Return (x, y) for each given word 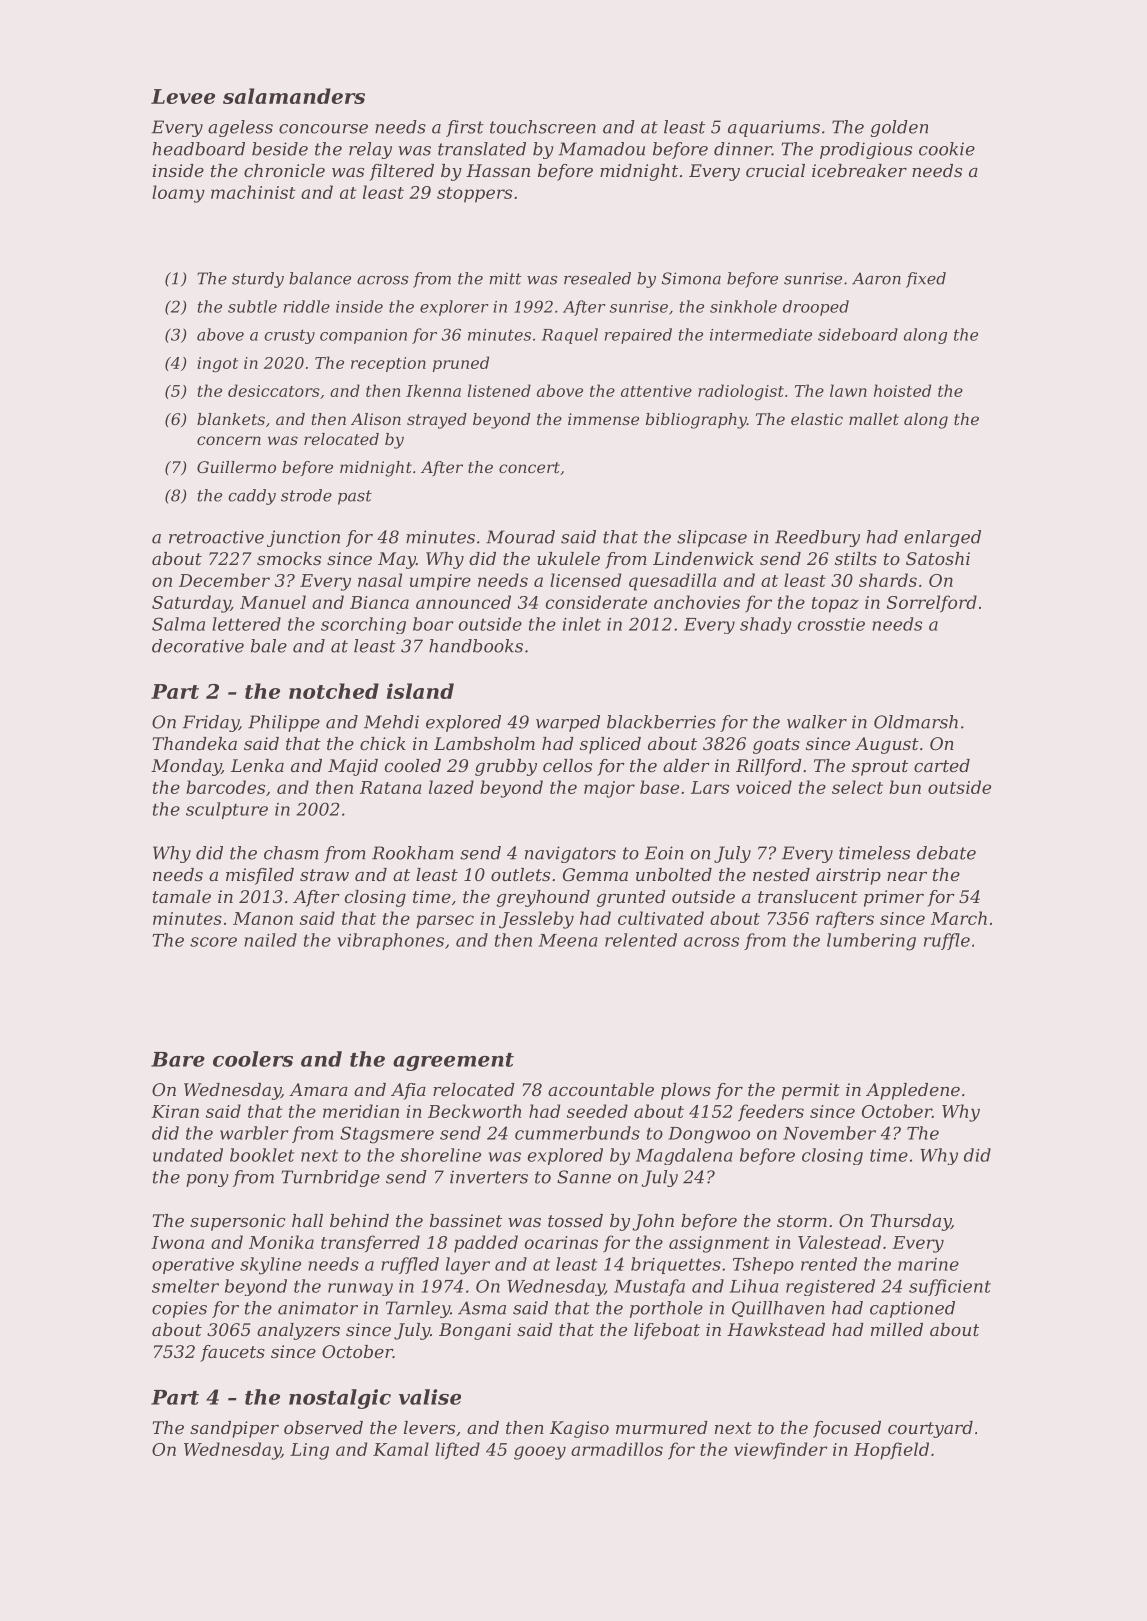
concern (229, 440)
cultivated (661, 918)
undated (188, 1155)
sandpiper (234, 1429)
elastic (817, 419)
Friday (210, 723)
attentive (656, 391)
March (959, 918)
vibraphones (391, 941)
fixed (926, 280)
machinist (253, 192)
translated (482, 149)
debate (946, 853)
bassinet (466, 1220)
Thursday (910, 1222)
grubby (506, 767)
